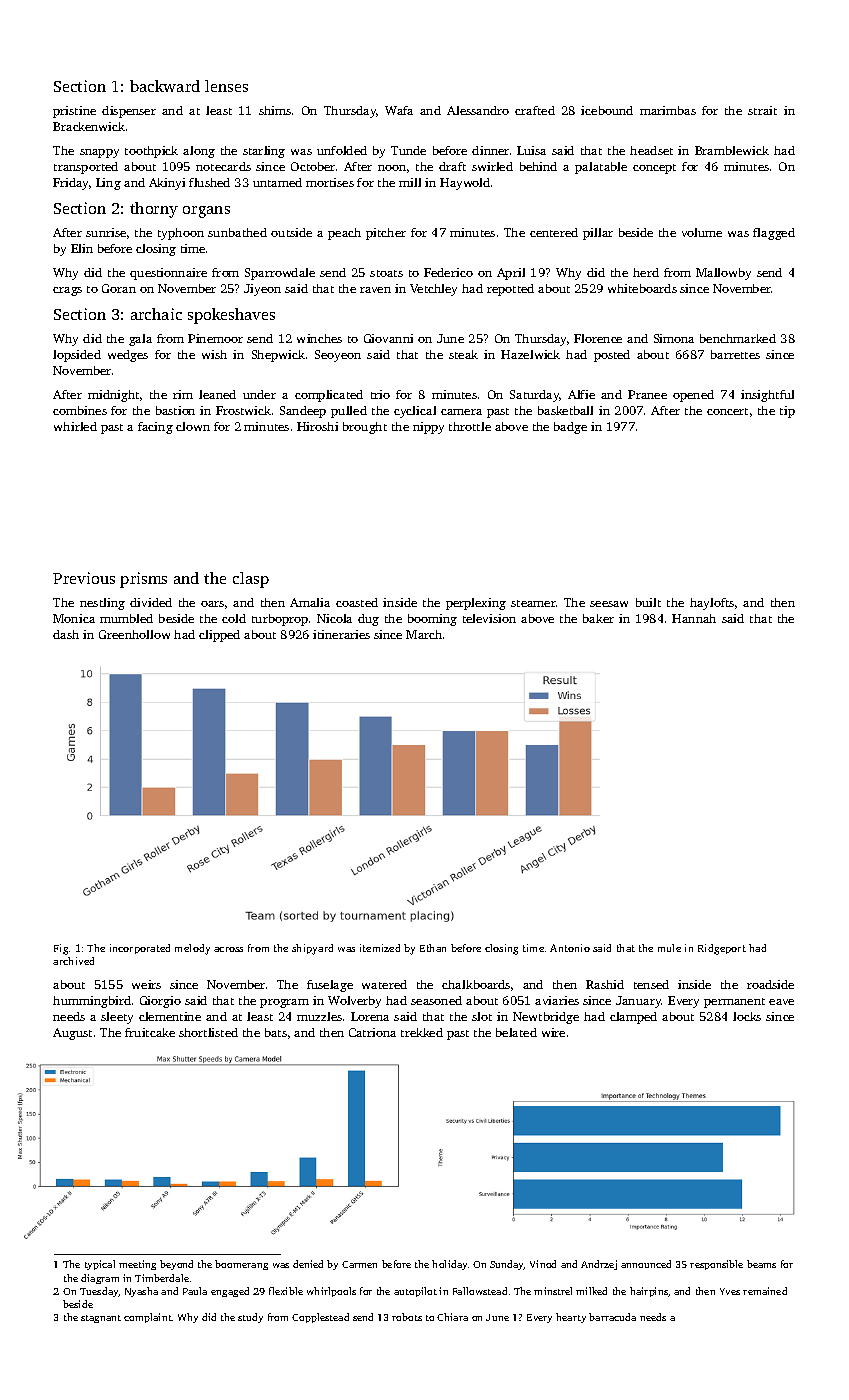  What do you see at coordinates (66, 634) in the screenshot?
I see `dash` at bounding box center [66, 634].
